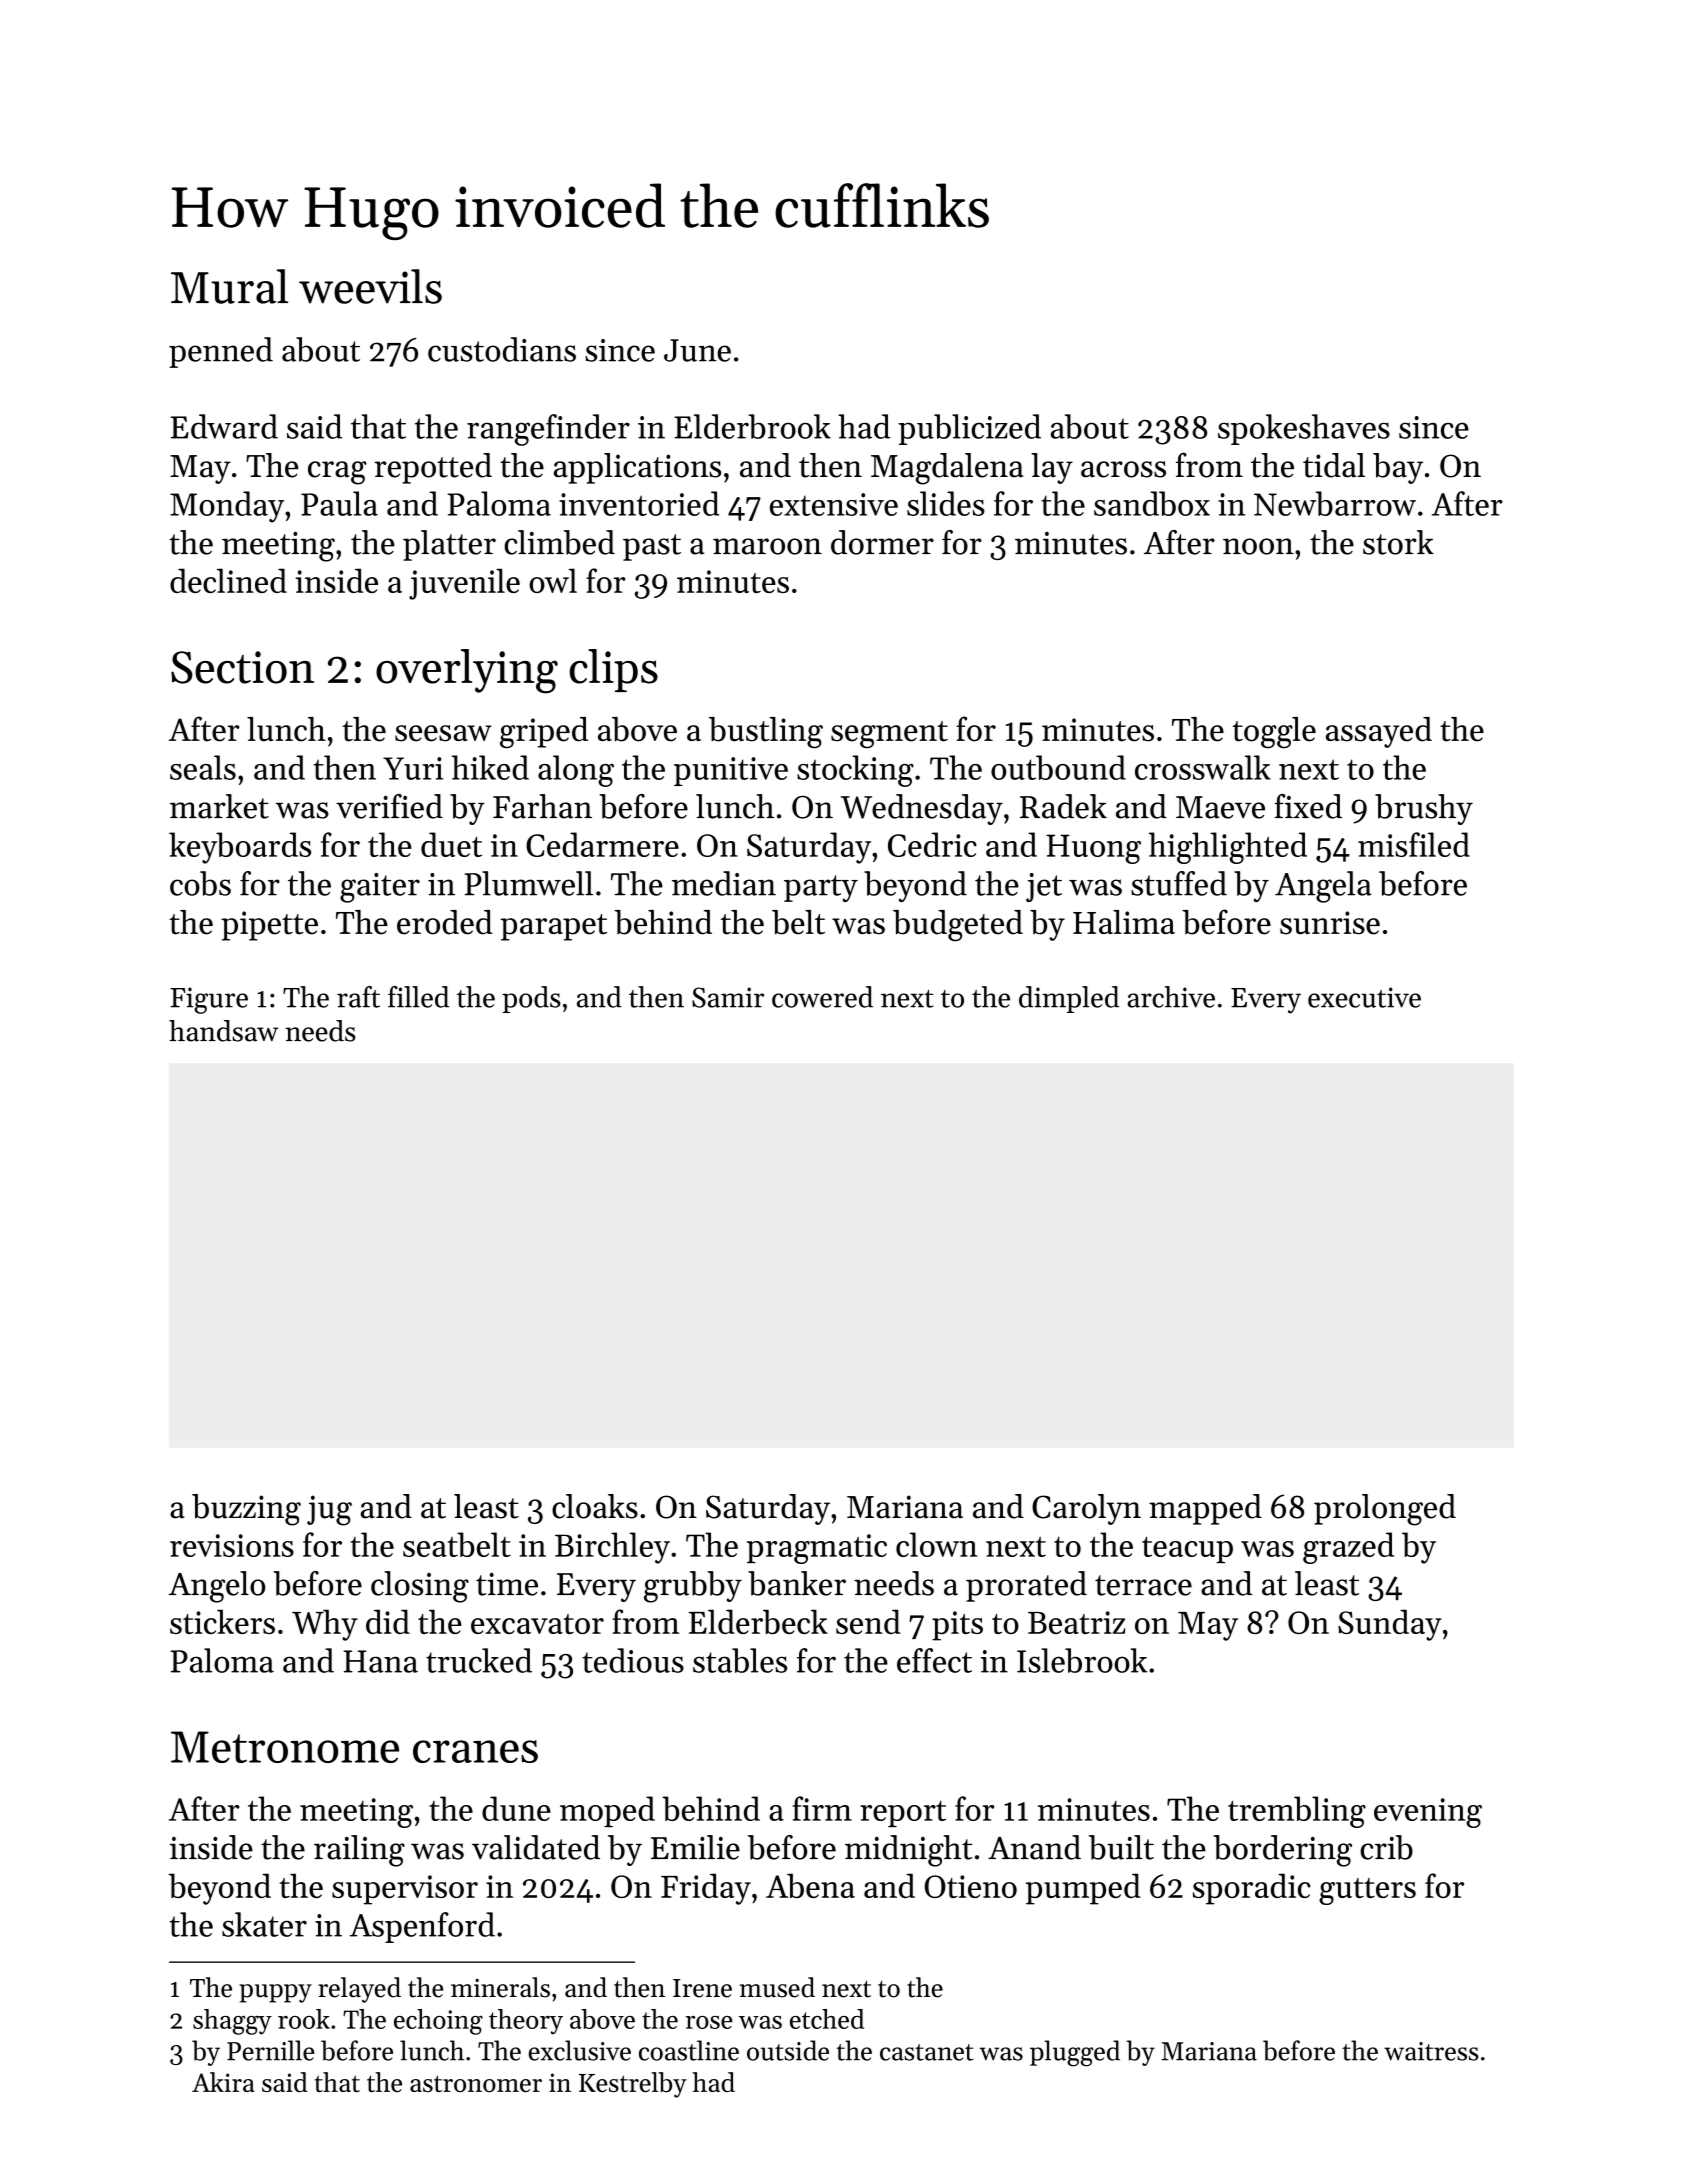 This page has height=2178, width=1683. Describe the element at coordinates (223, 2082) in the page. I see `Akira` at that location.
